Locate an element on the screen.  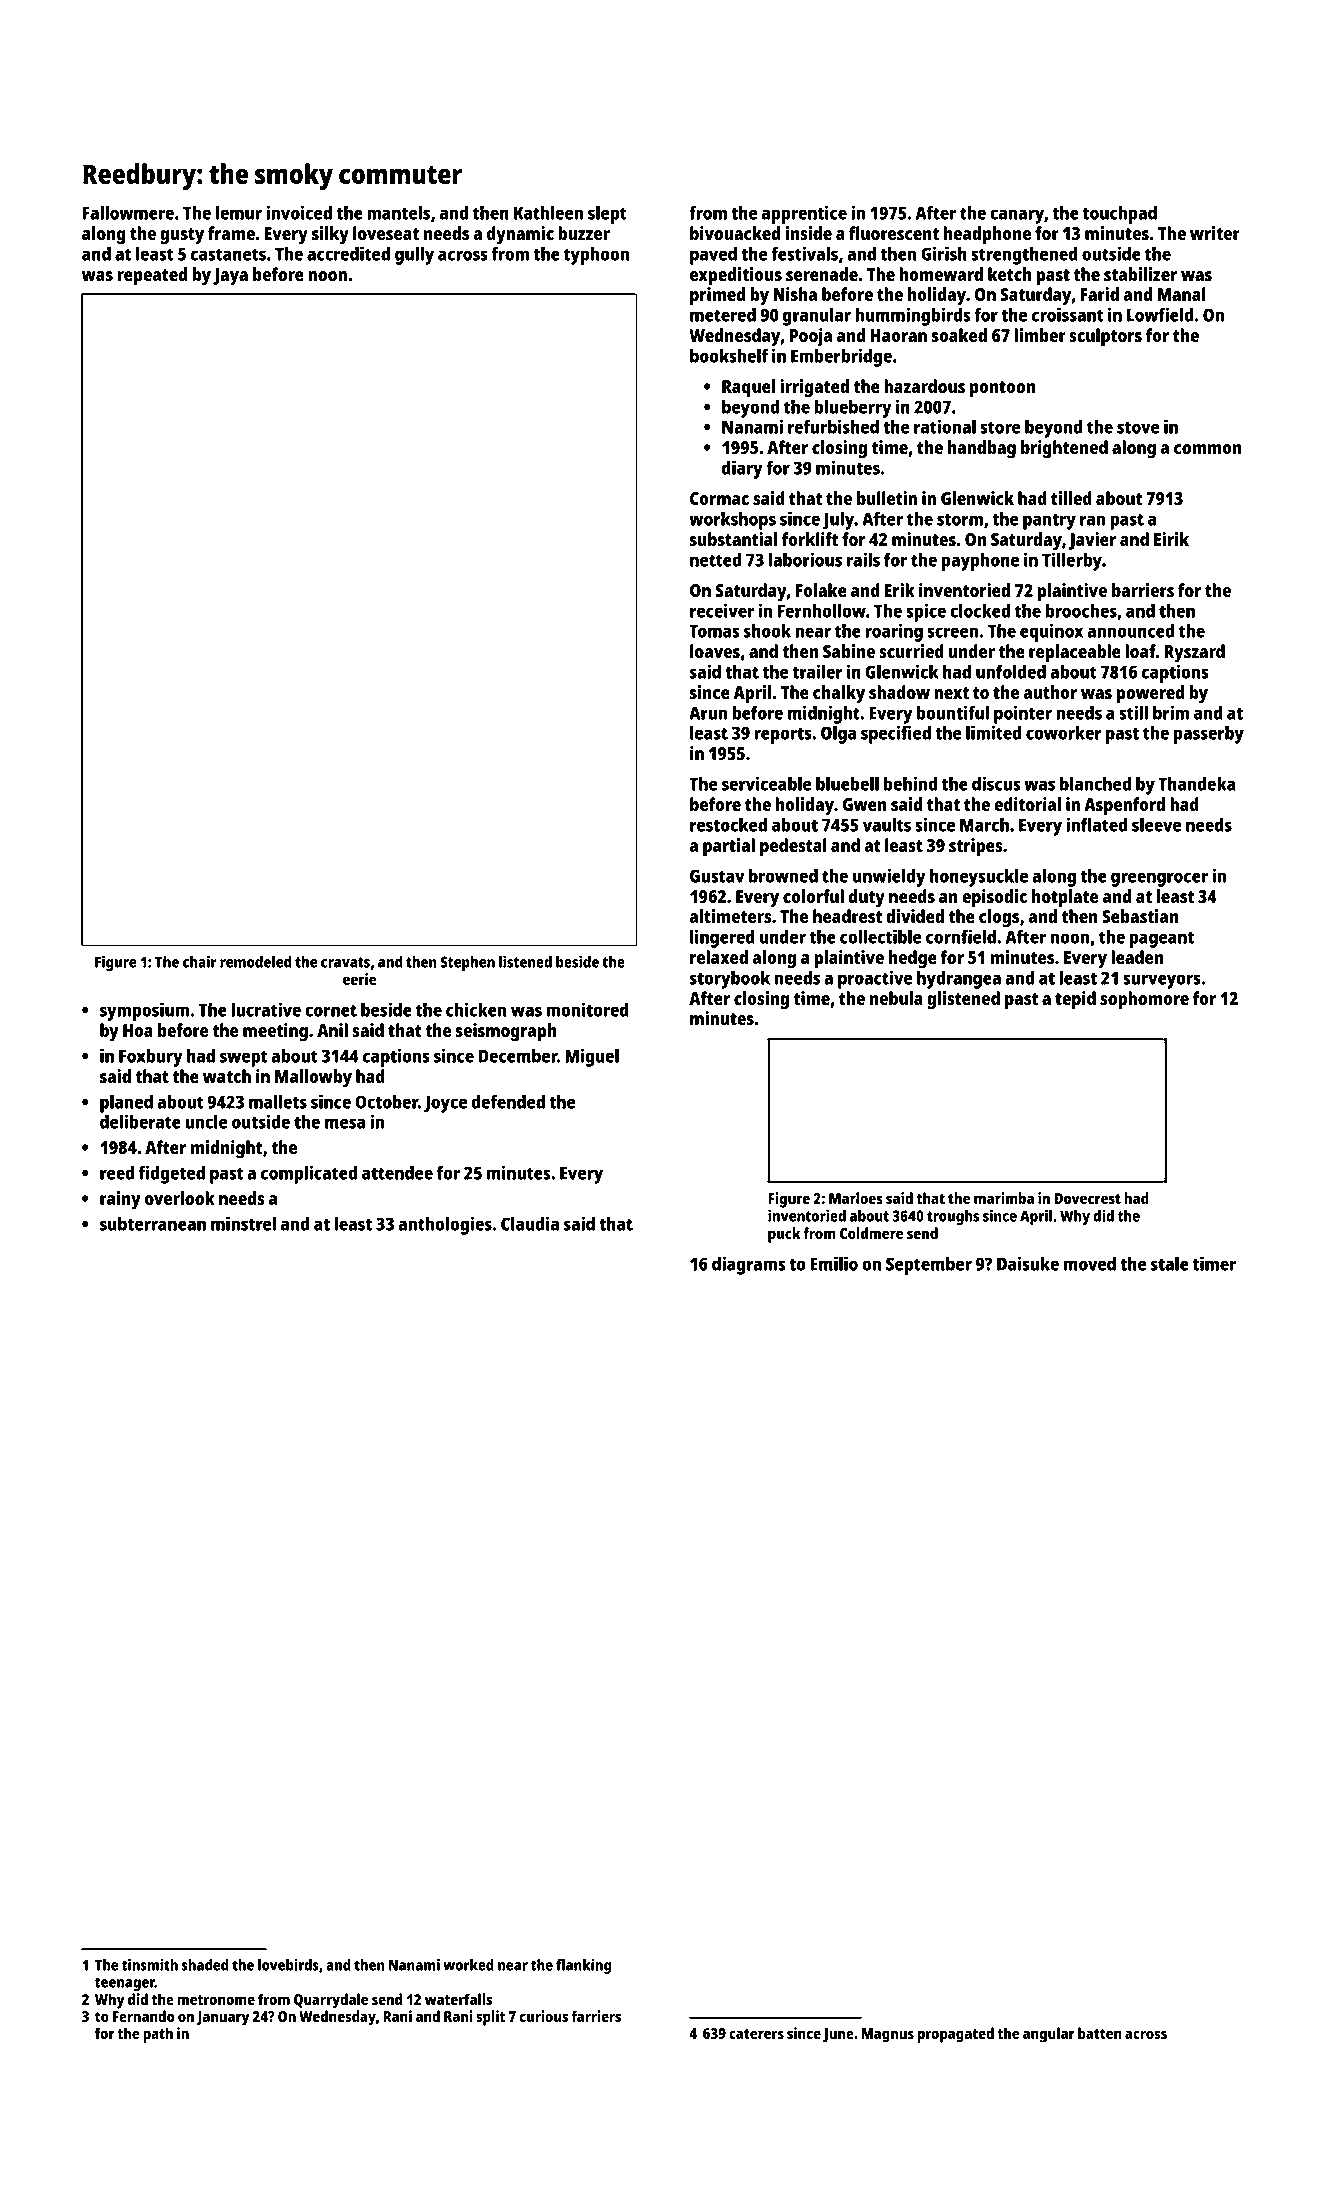
subterranean is located at coordinates (153, 1223).
